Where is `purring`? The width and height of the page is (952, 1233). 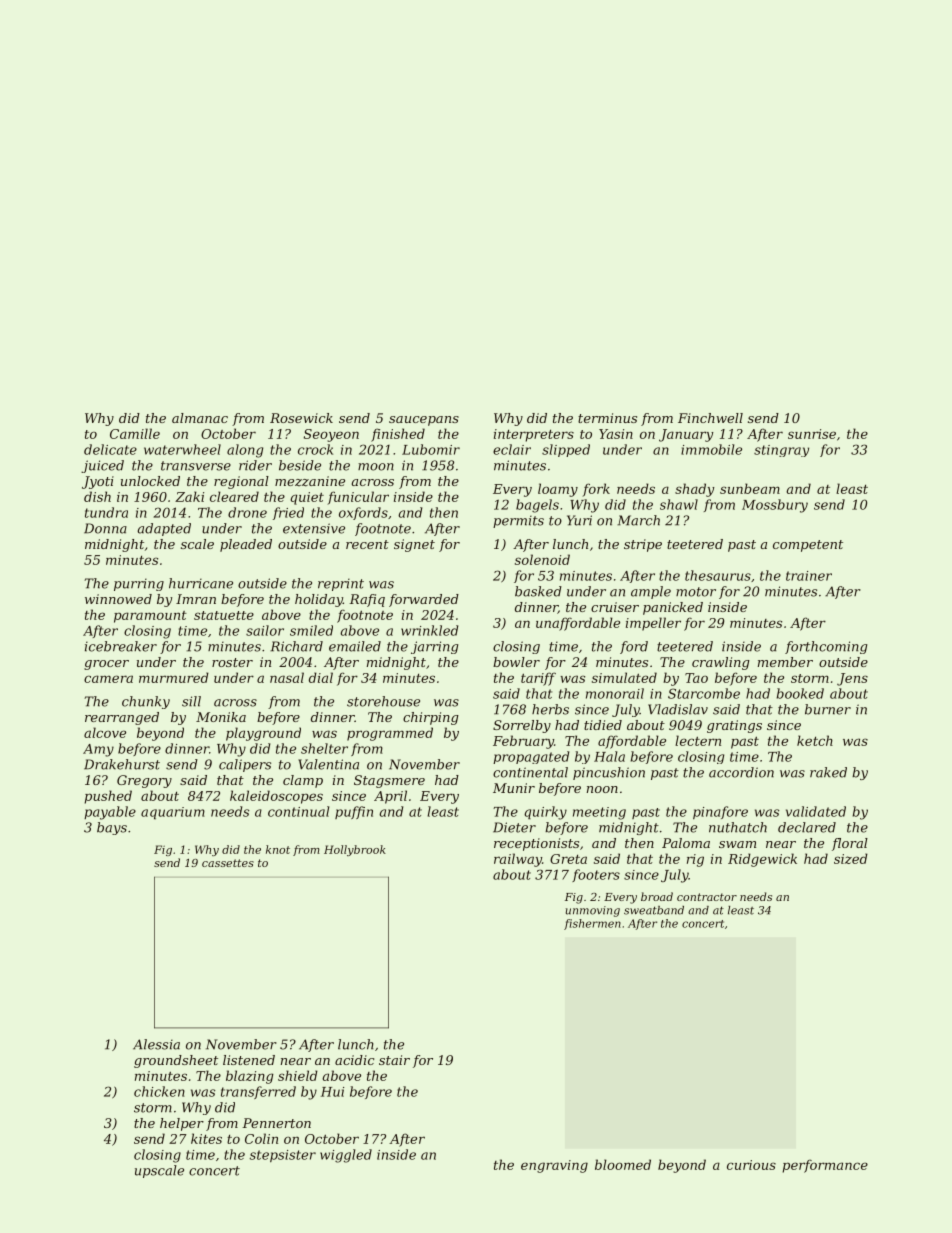
purring is located at coordinates (139, 584).
